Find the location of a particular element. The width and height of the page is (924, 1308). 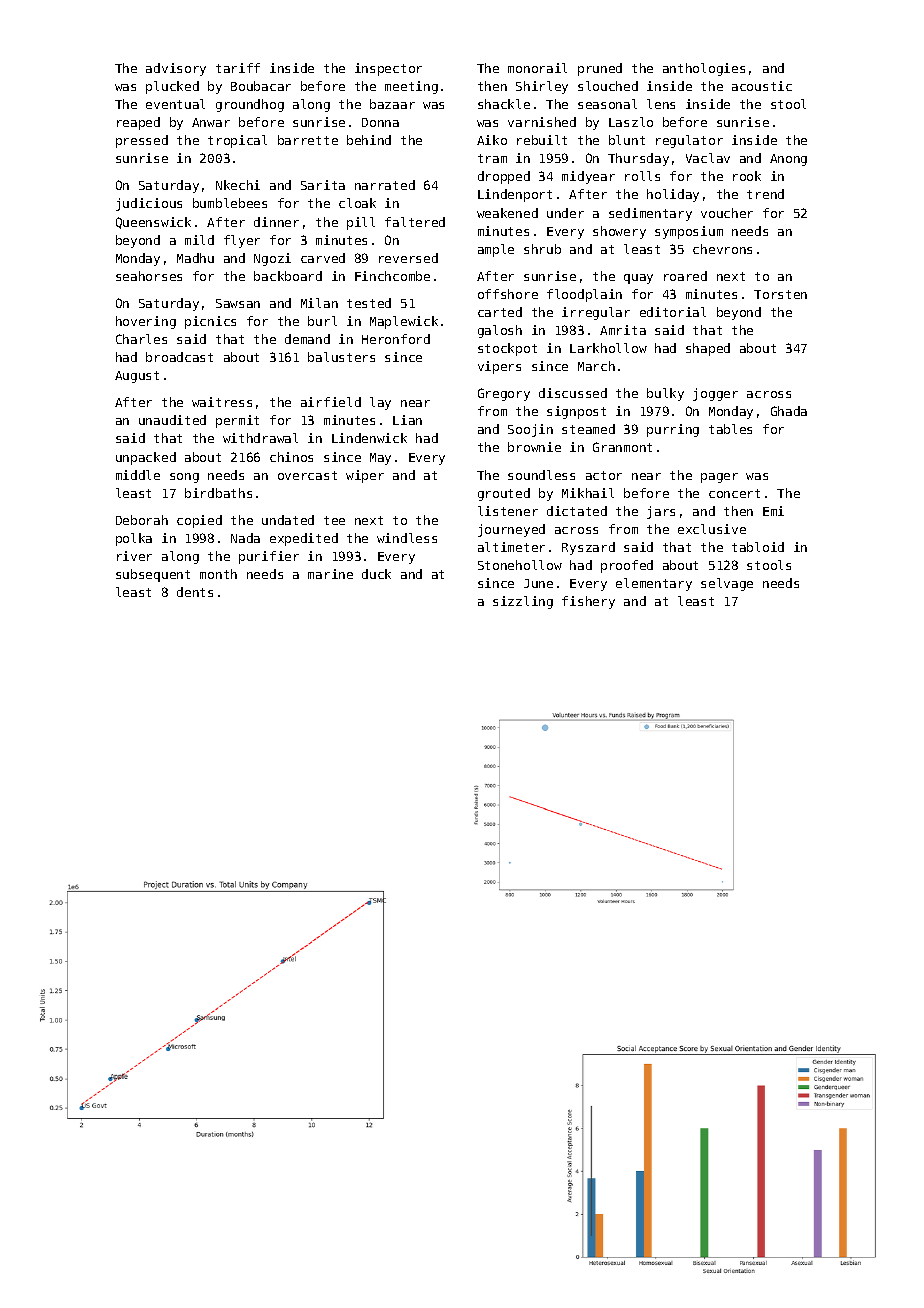

weakened is located at coordinates (507, 213).
